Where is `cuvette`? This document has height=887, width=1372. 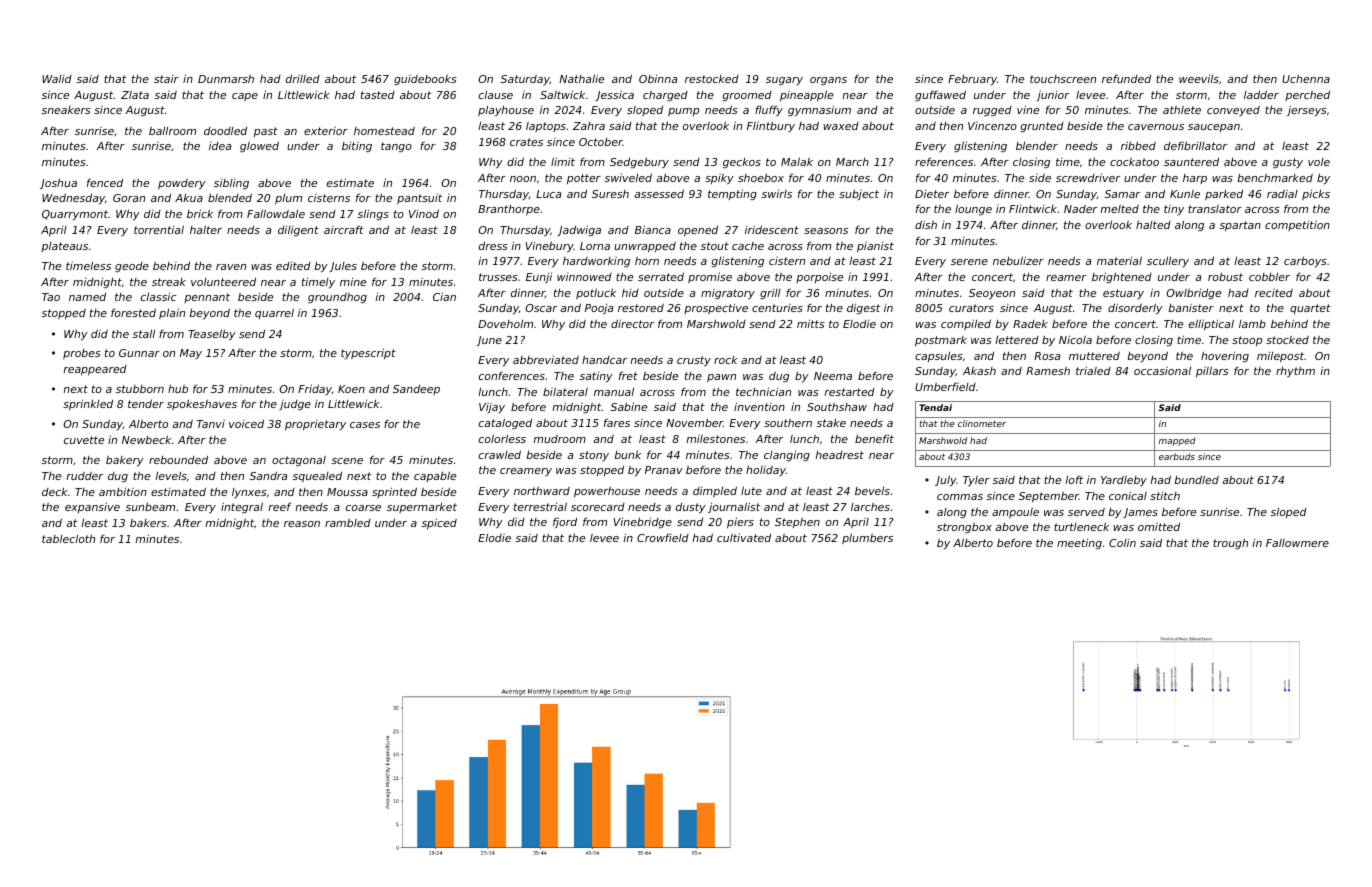
cuvette is located at coordinates (84, 440).
